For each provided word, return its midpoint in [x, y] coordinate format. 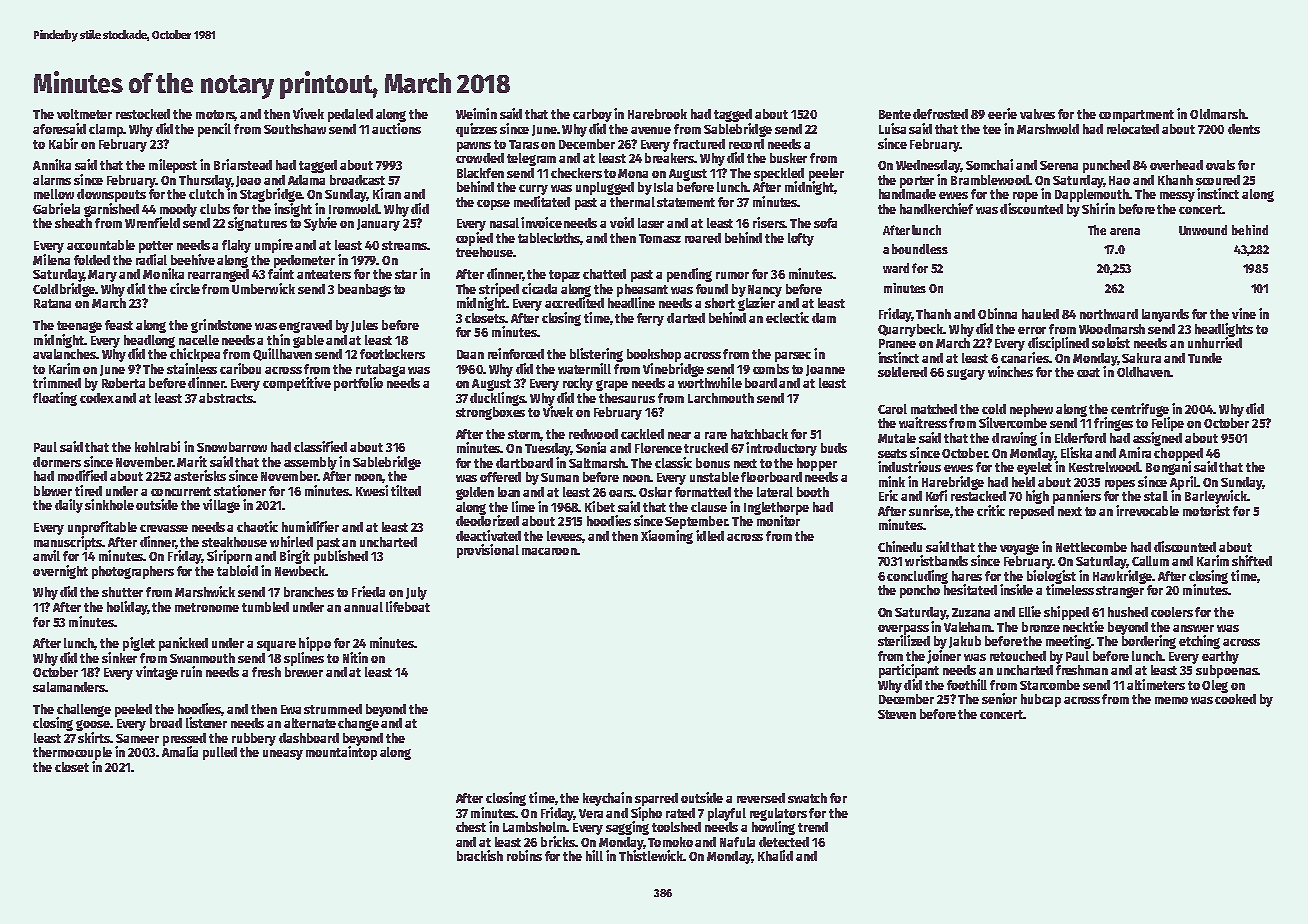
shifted [1252, 560]
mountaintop [341, 753]
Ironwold [353, 209]
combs [771, 369]
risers [769, 222]
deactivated [488, 535]
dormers [57, 462]
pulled [220, 753]
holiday [127, 608]
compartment [1136, 116]
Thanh [933, 314]
